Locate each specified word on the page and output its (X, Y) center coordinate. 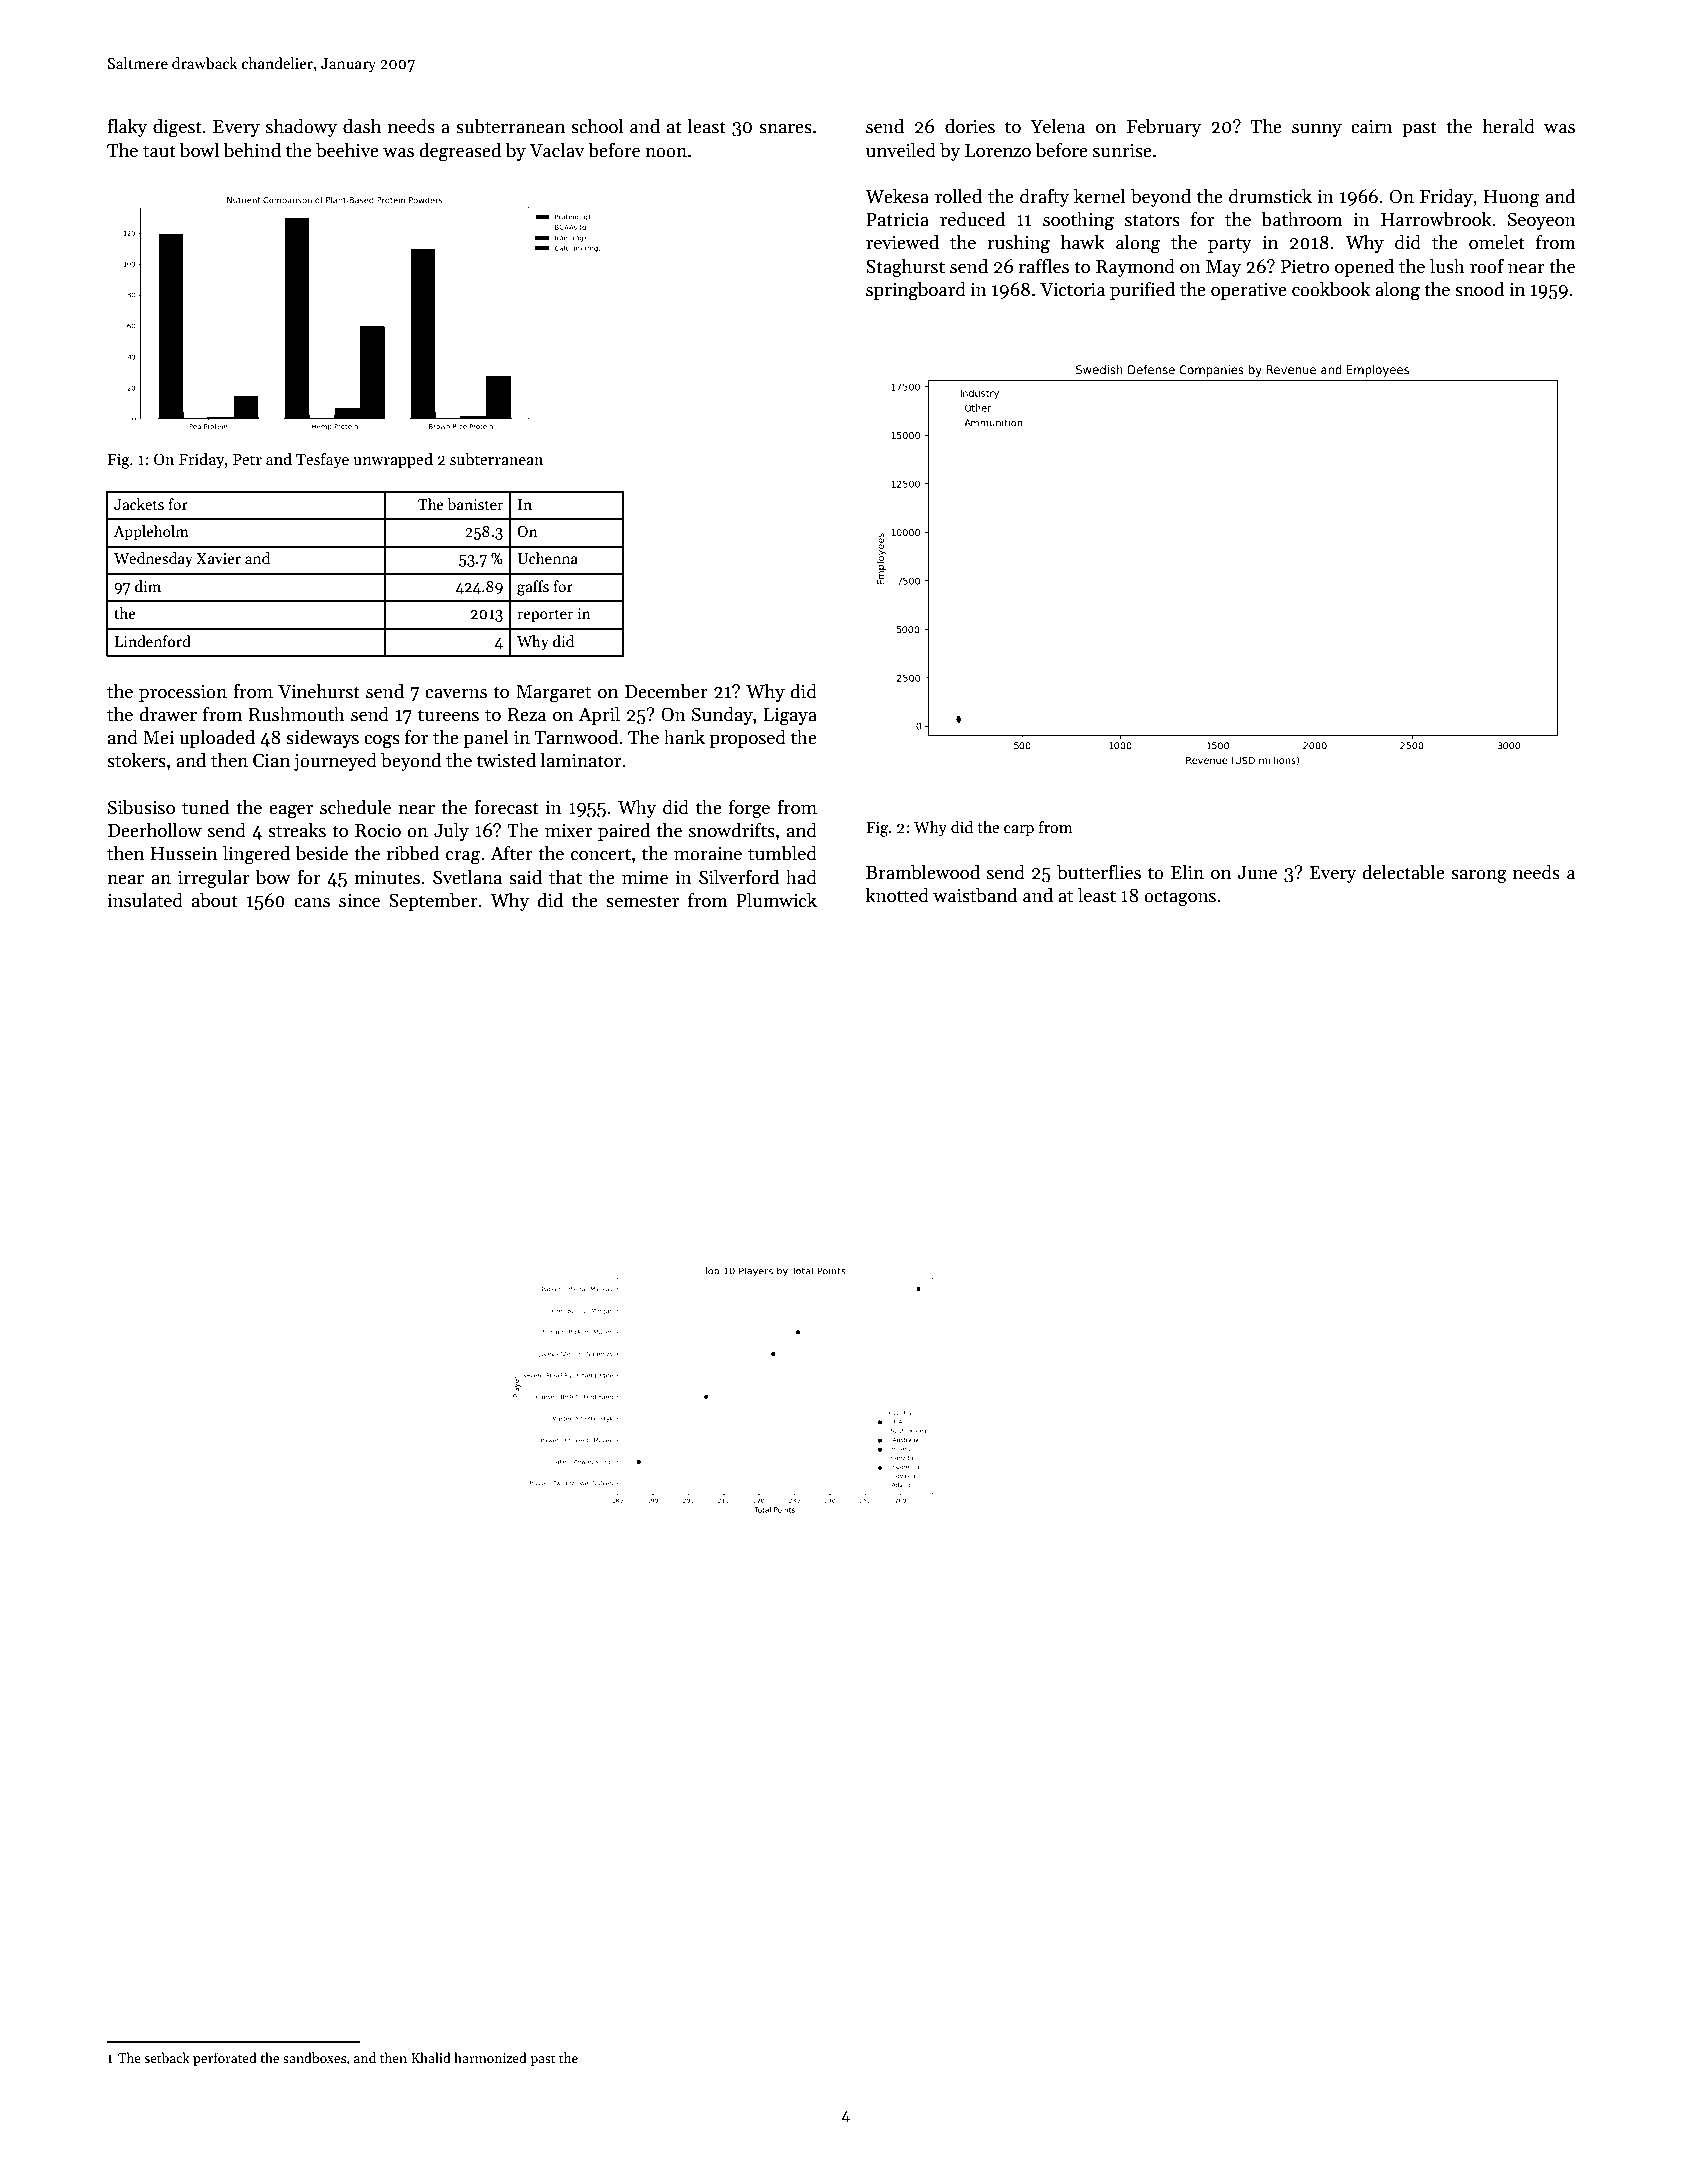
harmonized (490, 2057)
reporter (545, 615)
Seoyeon (1542, 221)
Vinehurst (319, 691)
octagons (1180, 898)
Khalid (431, 2057)
